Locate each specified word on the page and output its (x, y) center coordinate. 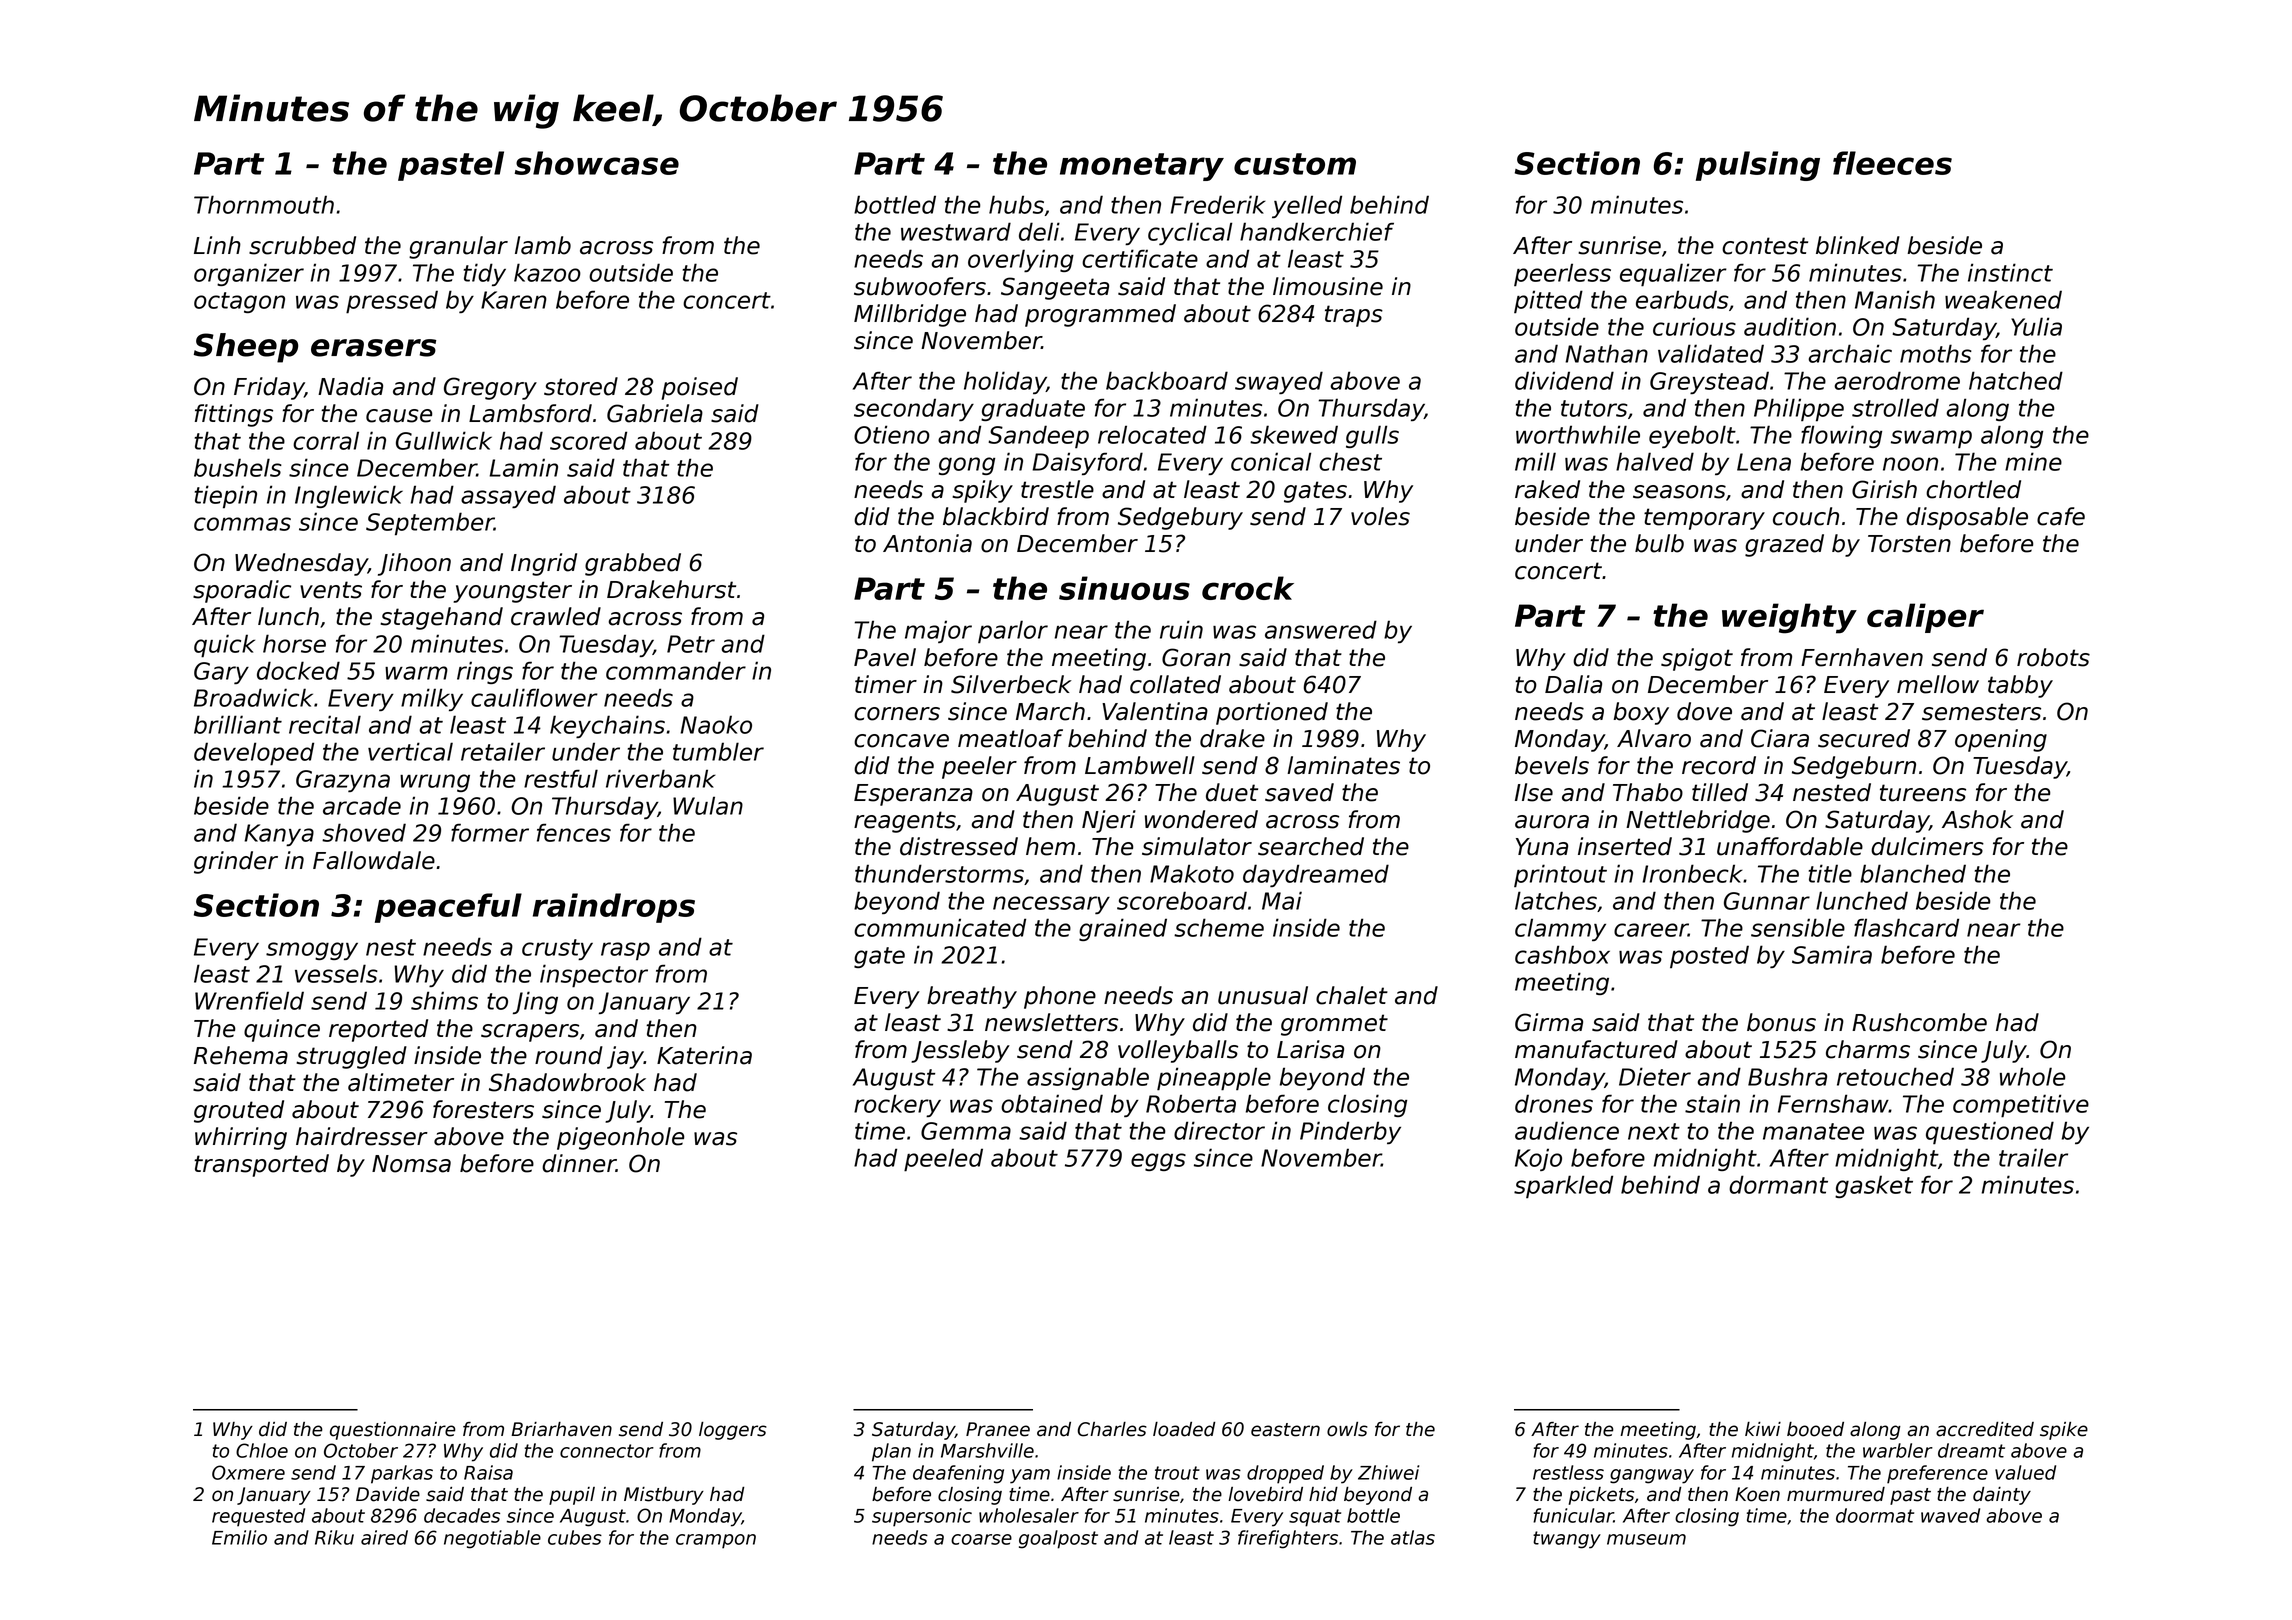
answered (1321, 629)
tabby (2020, 686)
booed (1815, 1429)
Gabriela (655, 413)
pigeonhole (620, 1138)
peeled (943, 1160)
